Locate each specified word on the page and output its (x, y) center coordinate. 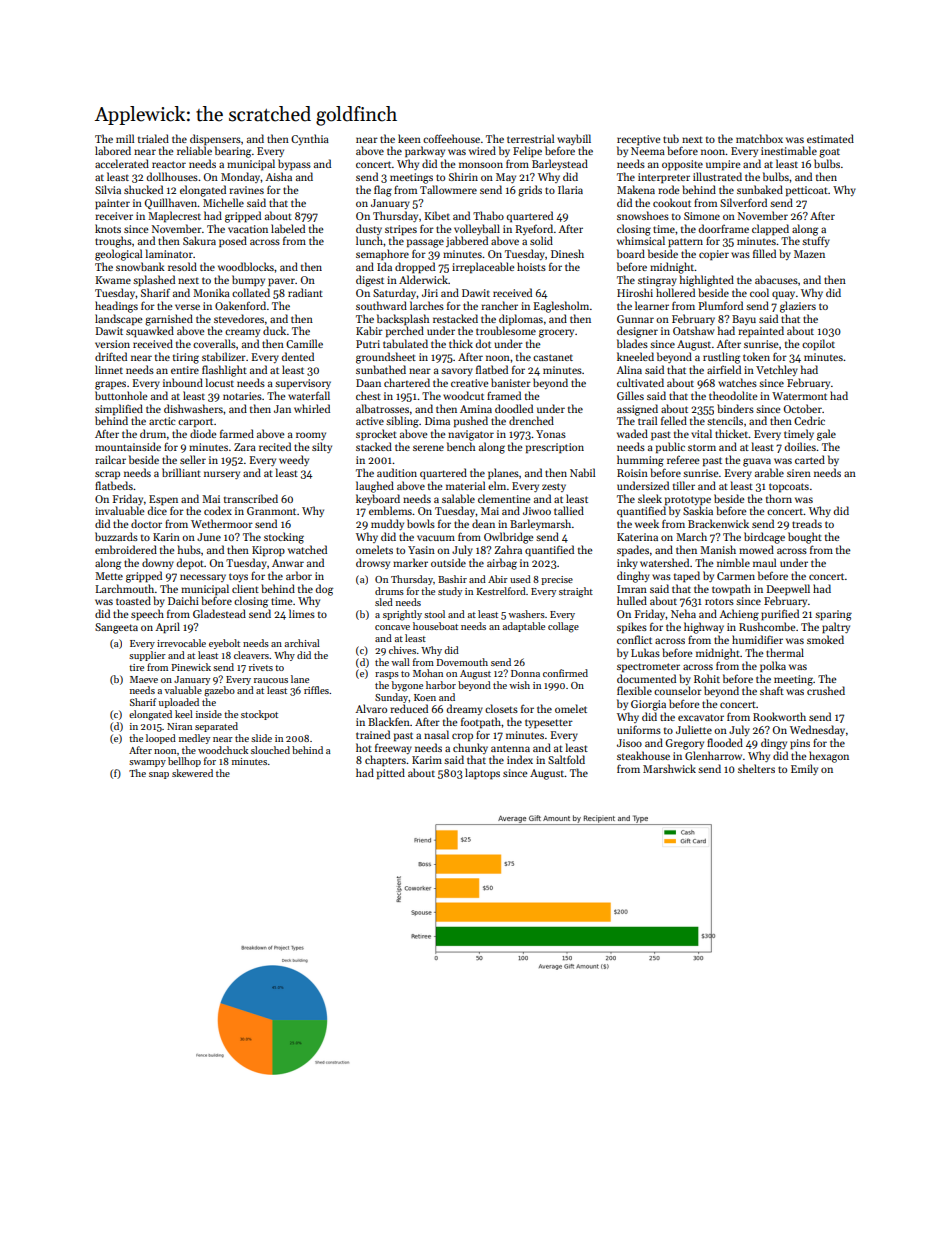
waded (632, 433)
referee (683, 460)
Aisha (278, 176)
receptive (638, 140)
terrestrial (530, 138)
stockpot (259, 715)
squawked (150, 332)
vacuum (436, 538)
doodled (514, 408)
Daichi (183, 600)
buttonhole (121, 395)
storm (702, 447)
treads (807, 523)
